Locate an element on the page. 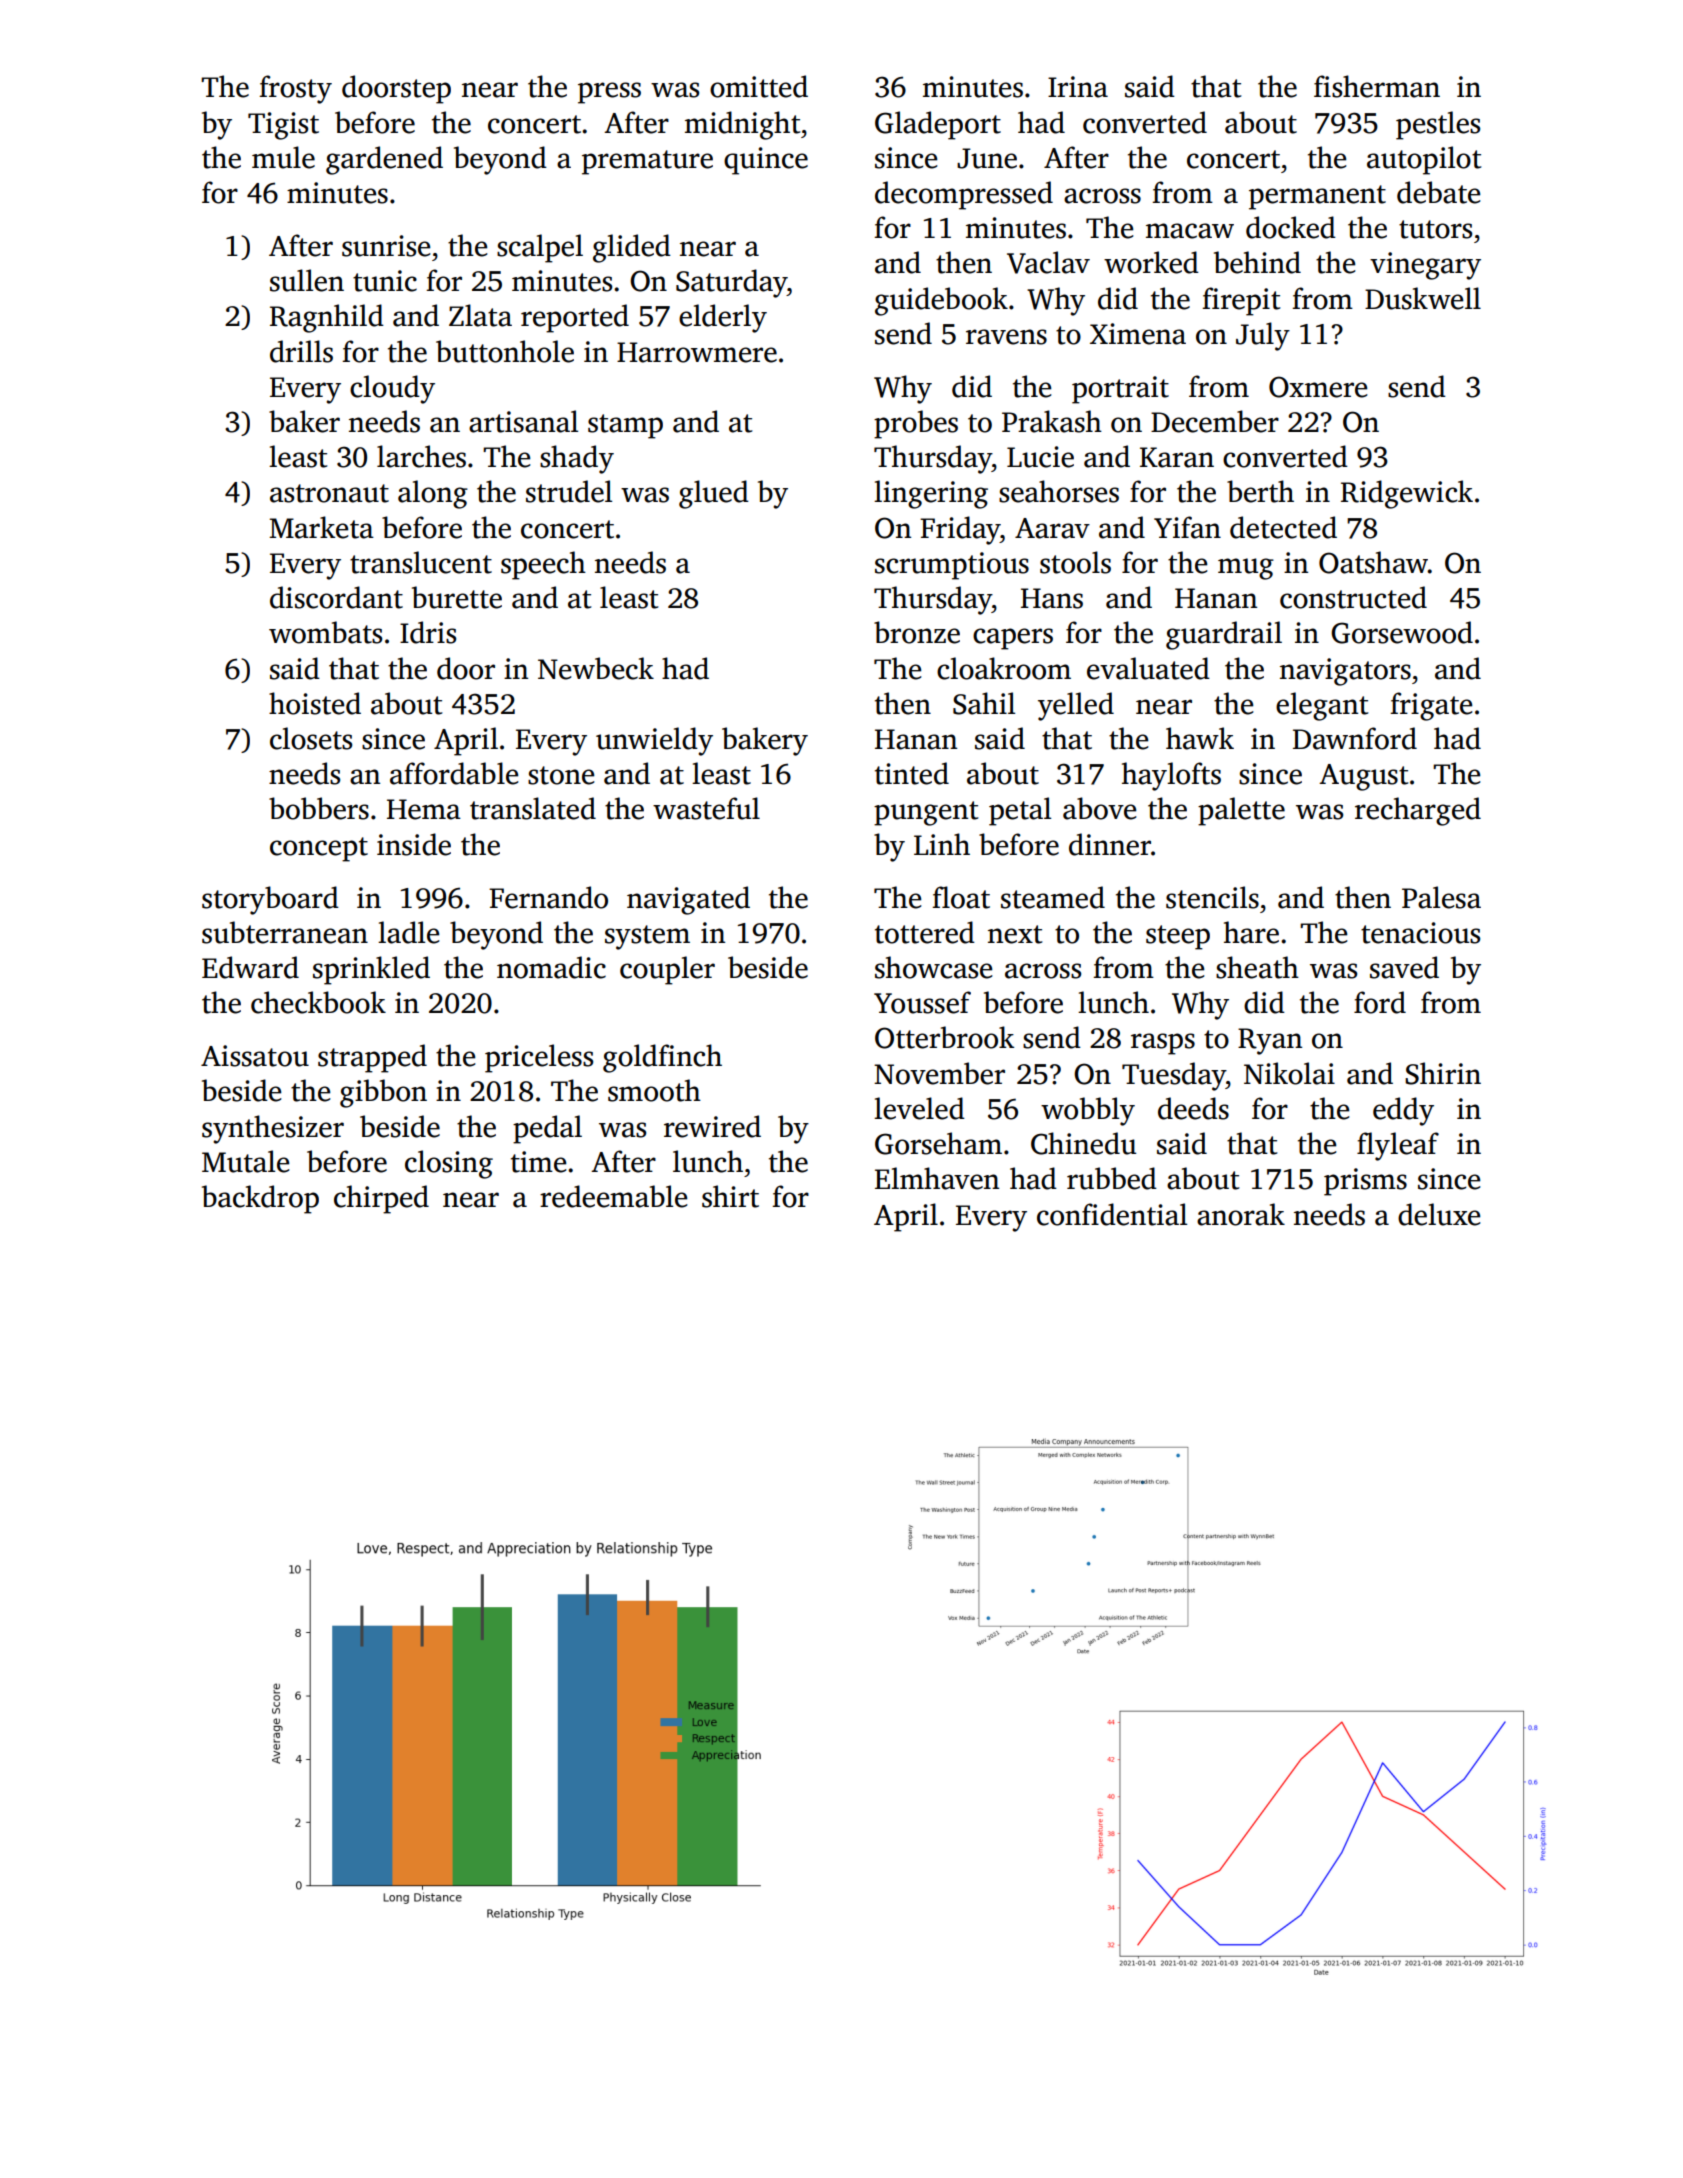 This document has height=2178, width=1683. fisherman is located at coordinates (1377, 86).
